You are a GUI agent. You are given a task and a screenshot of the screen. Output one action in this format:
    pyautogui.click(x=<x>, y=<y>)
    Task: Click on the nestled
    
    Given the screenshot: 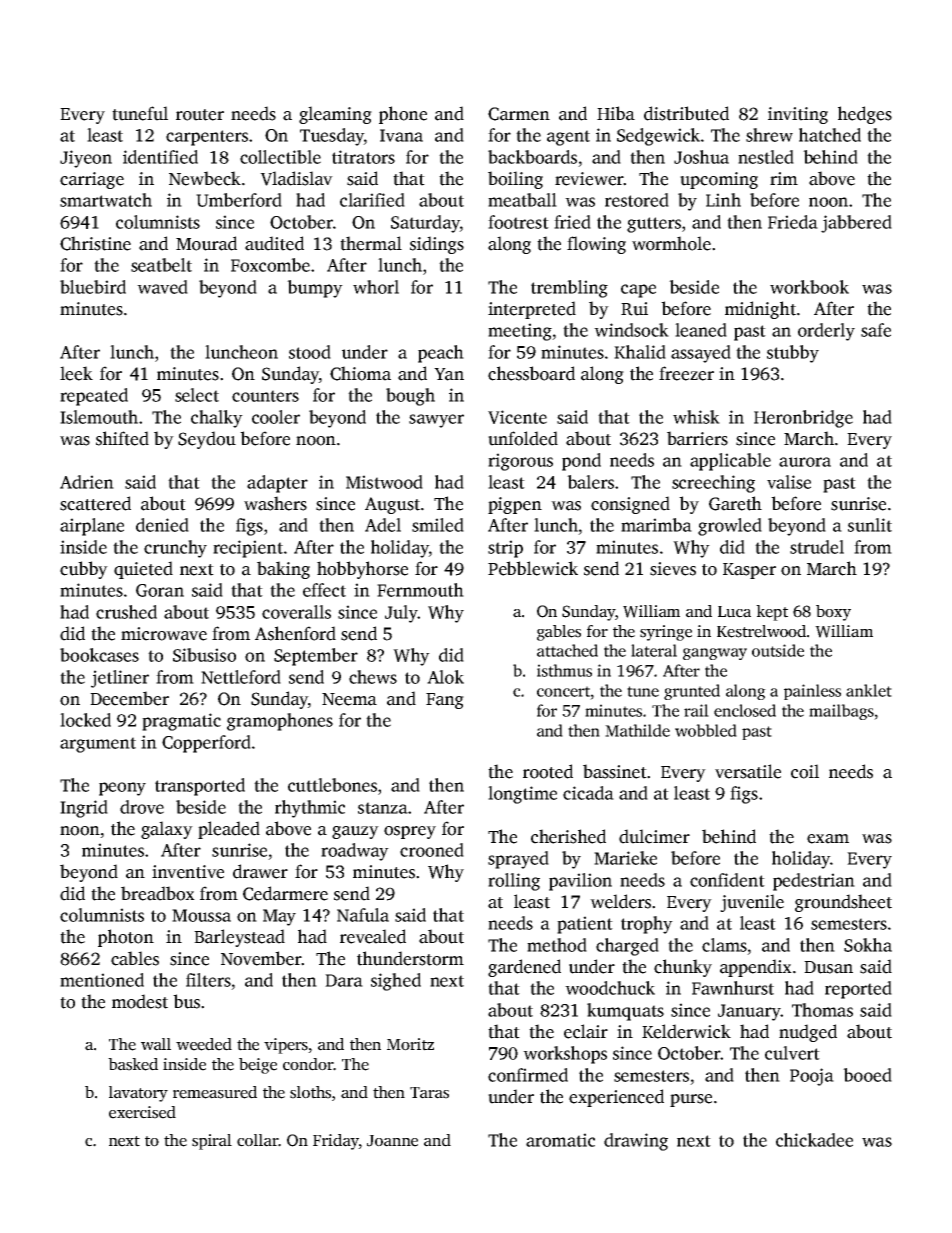 What is the action you would take?
    pyautogui.click(x=766, y=157)
